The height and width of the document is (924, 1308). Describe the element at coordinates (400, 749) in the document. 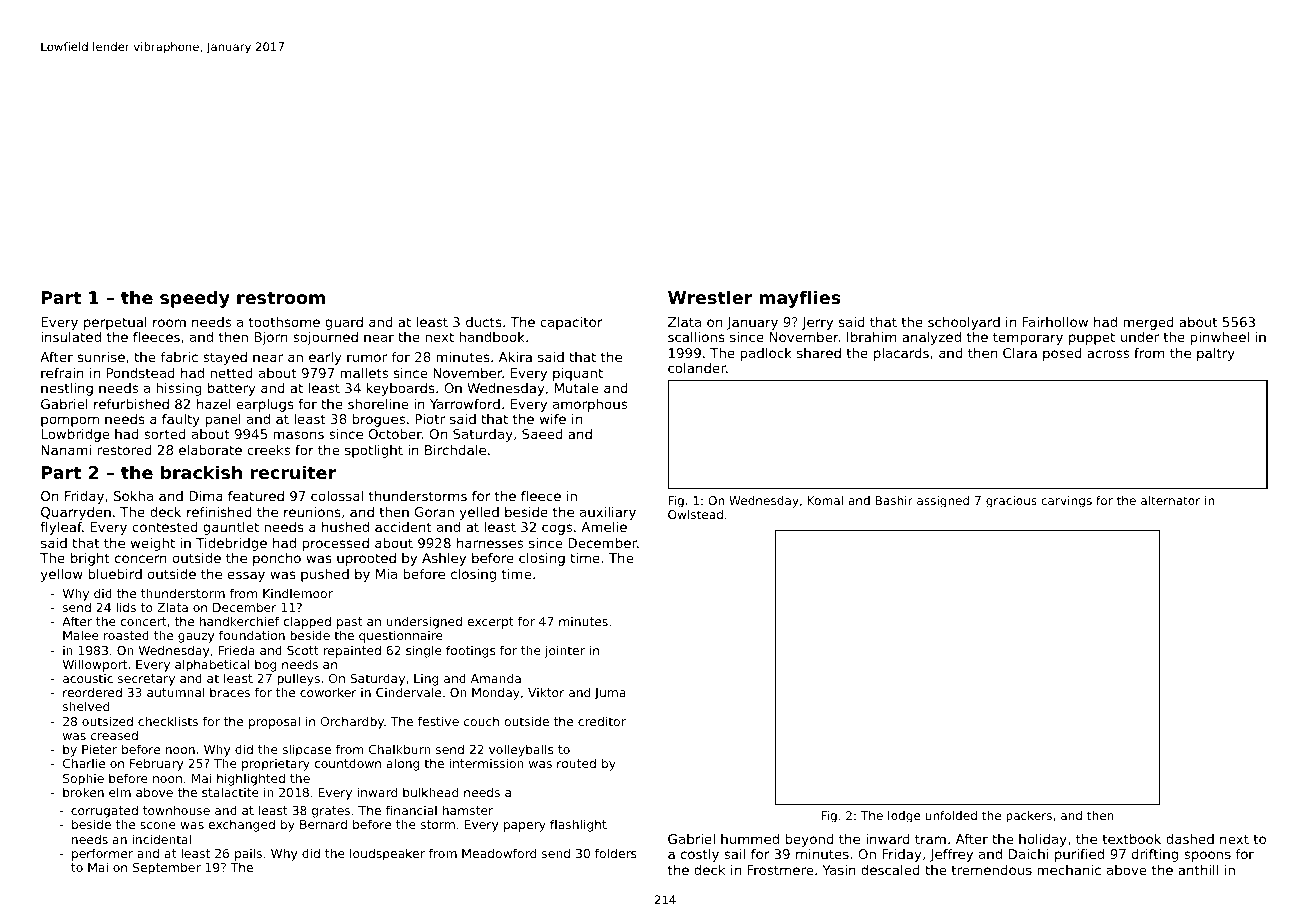

I see `Chalkburn` at that location.
